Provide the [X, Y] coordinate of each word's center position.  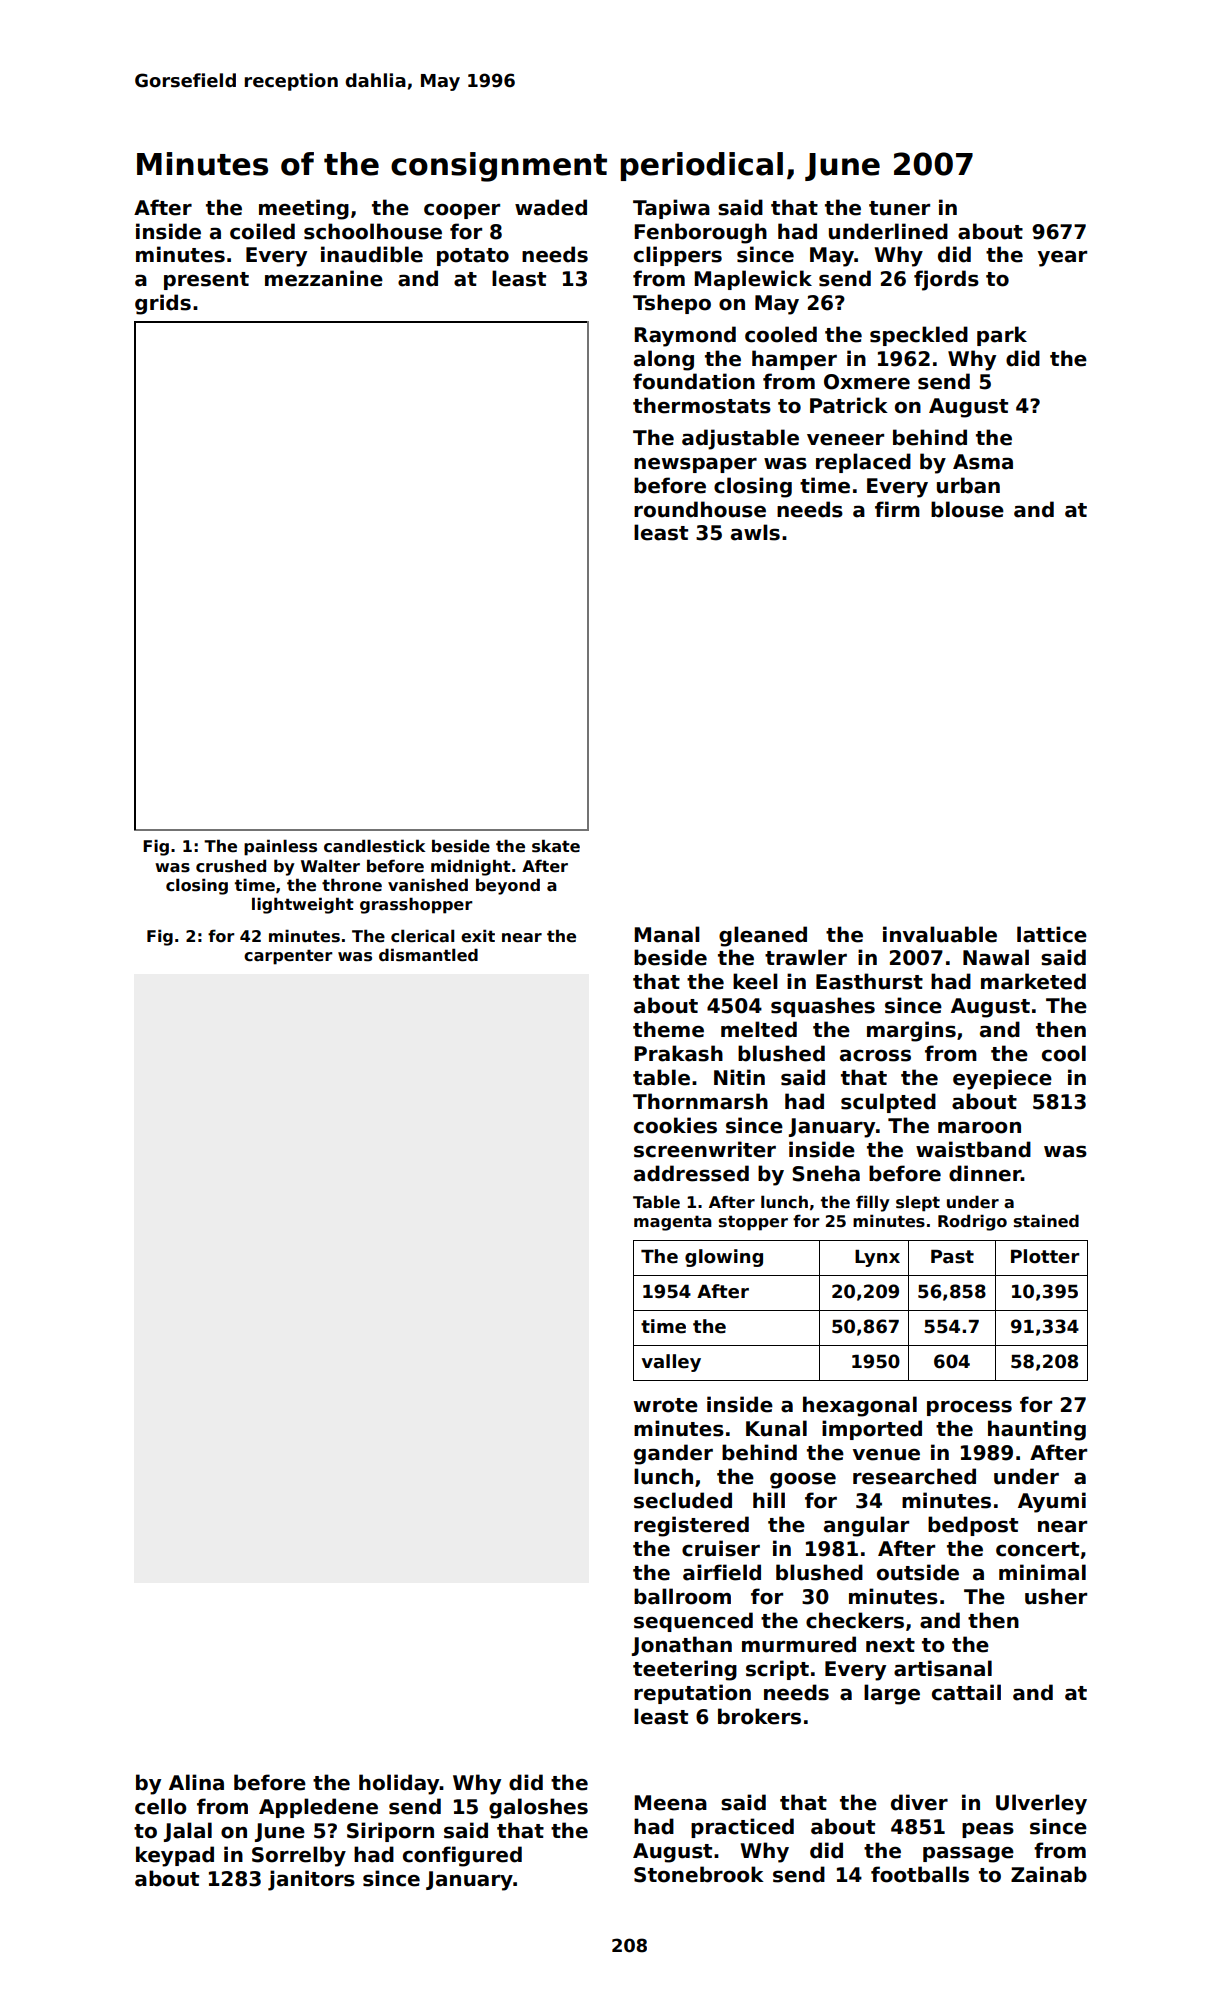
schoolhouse [373, 231]
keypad [175, 1856]
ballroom [682, 1596]
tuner [899, 208]
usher [1056, 1596]
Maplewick [753, 280]
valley [671, 1363]
